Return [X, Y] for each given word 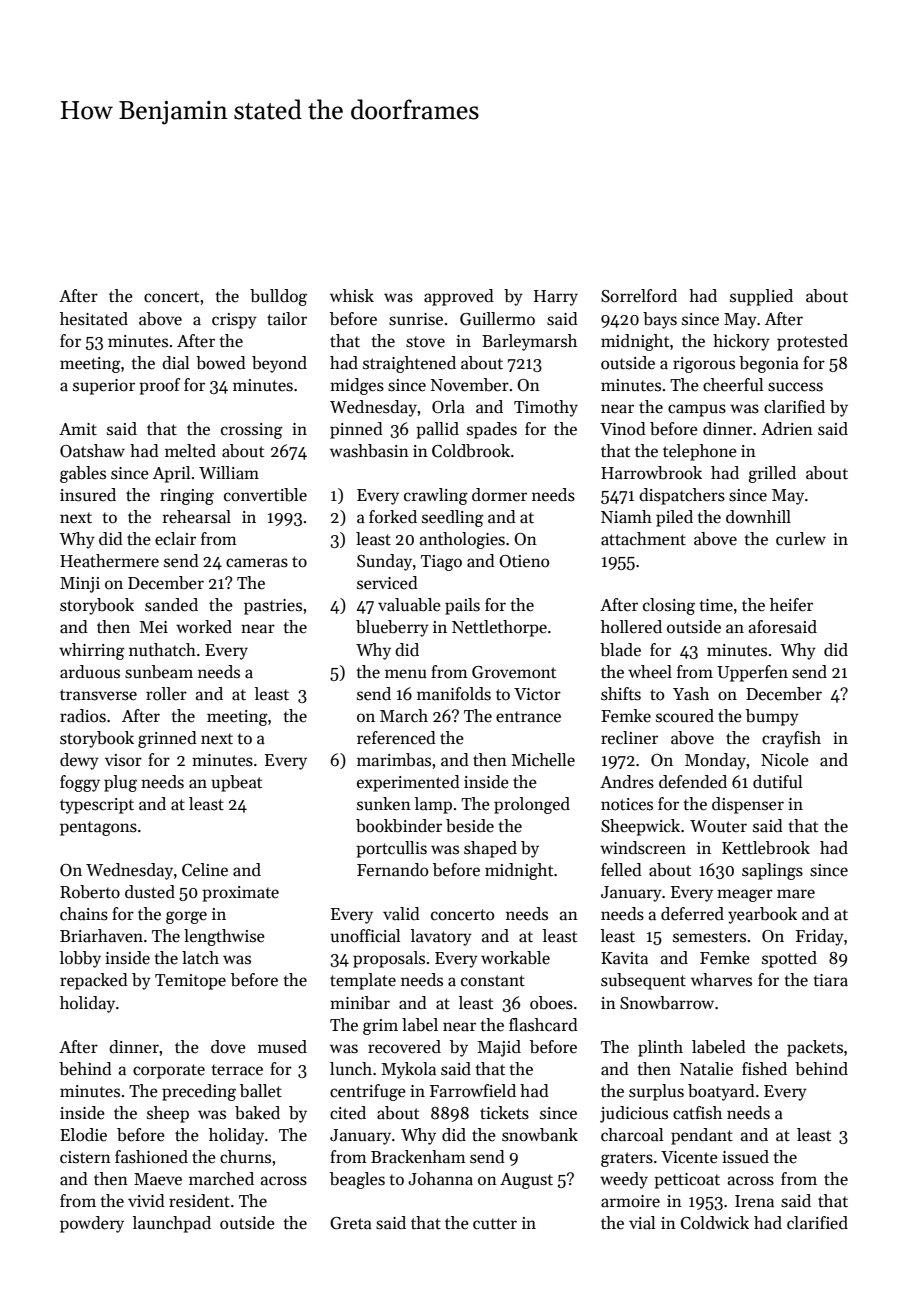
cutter [495, 1224]
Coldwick [715, 1223]
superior [104, 387]
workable [515, 958]
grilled [772, 474]
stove [425, 342]
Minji [80, 585]
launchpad [172, 1224]
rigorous [704, 365]
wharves [721, 980]
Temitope [190, 982]
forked [393, 517]
